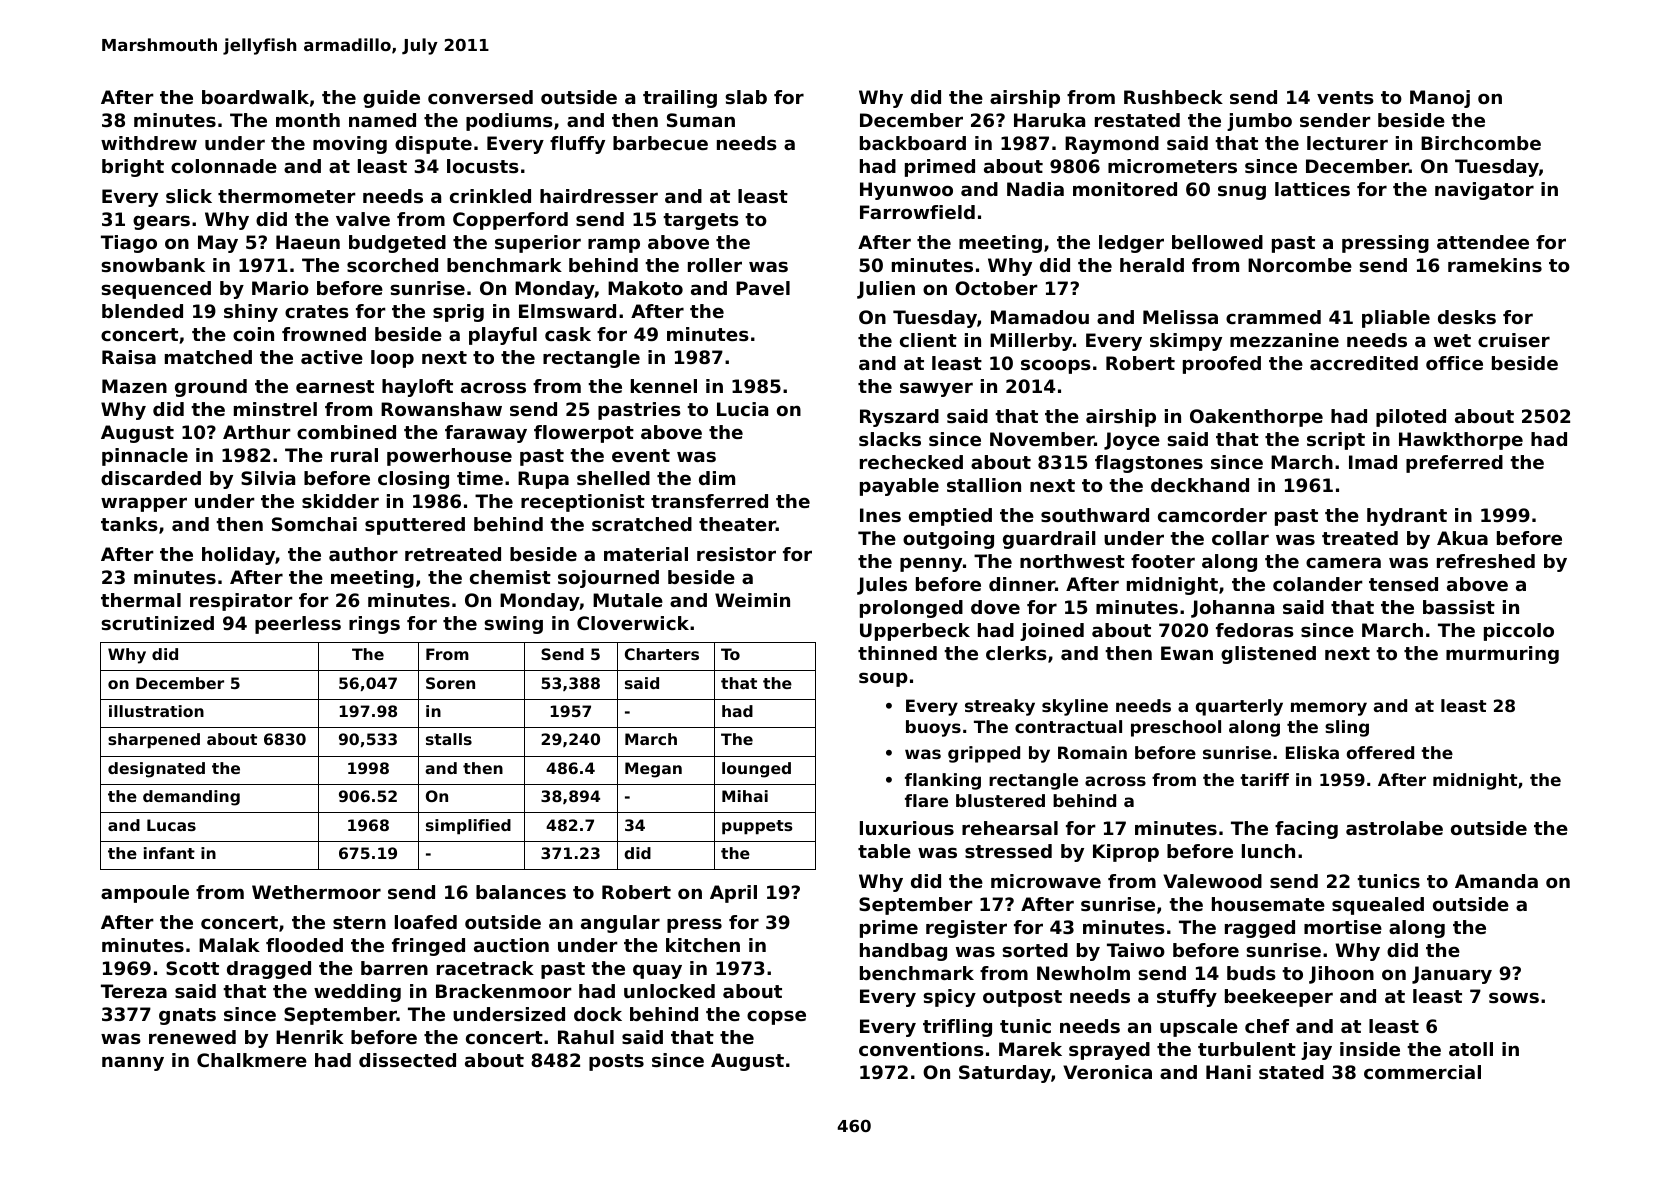 The width and height of the screenshot is (1674, 1184). What do you see at coordinates (1005, 1074) in the screenshot?
I see `Saturday` at bounding box center [1005, 1074].
